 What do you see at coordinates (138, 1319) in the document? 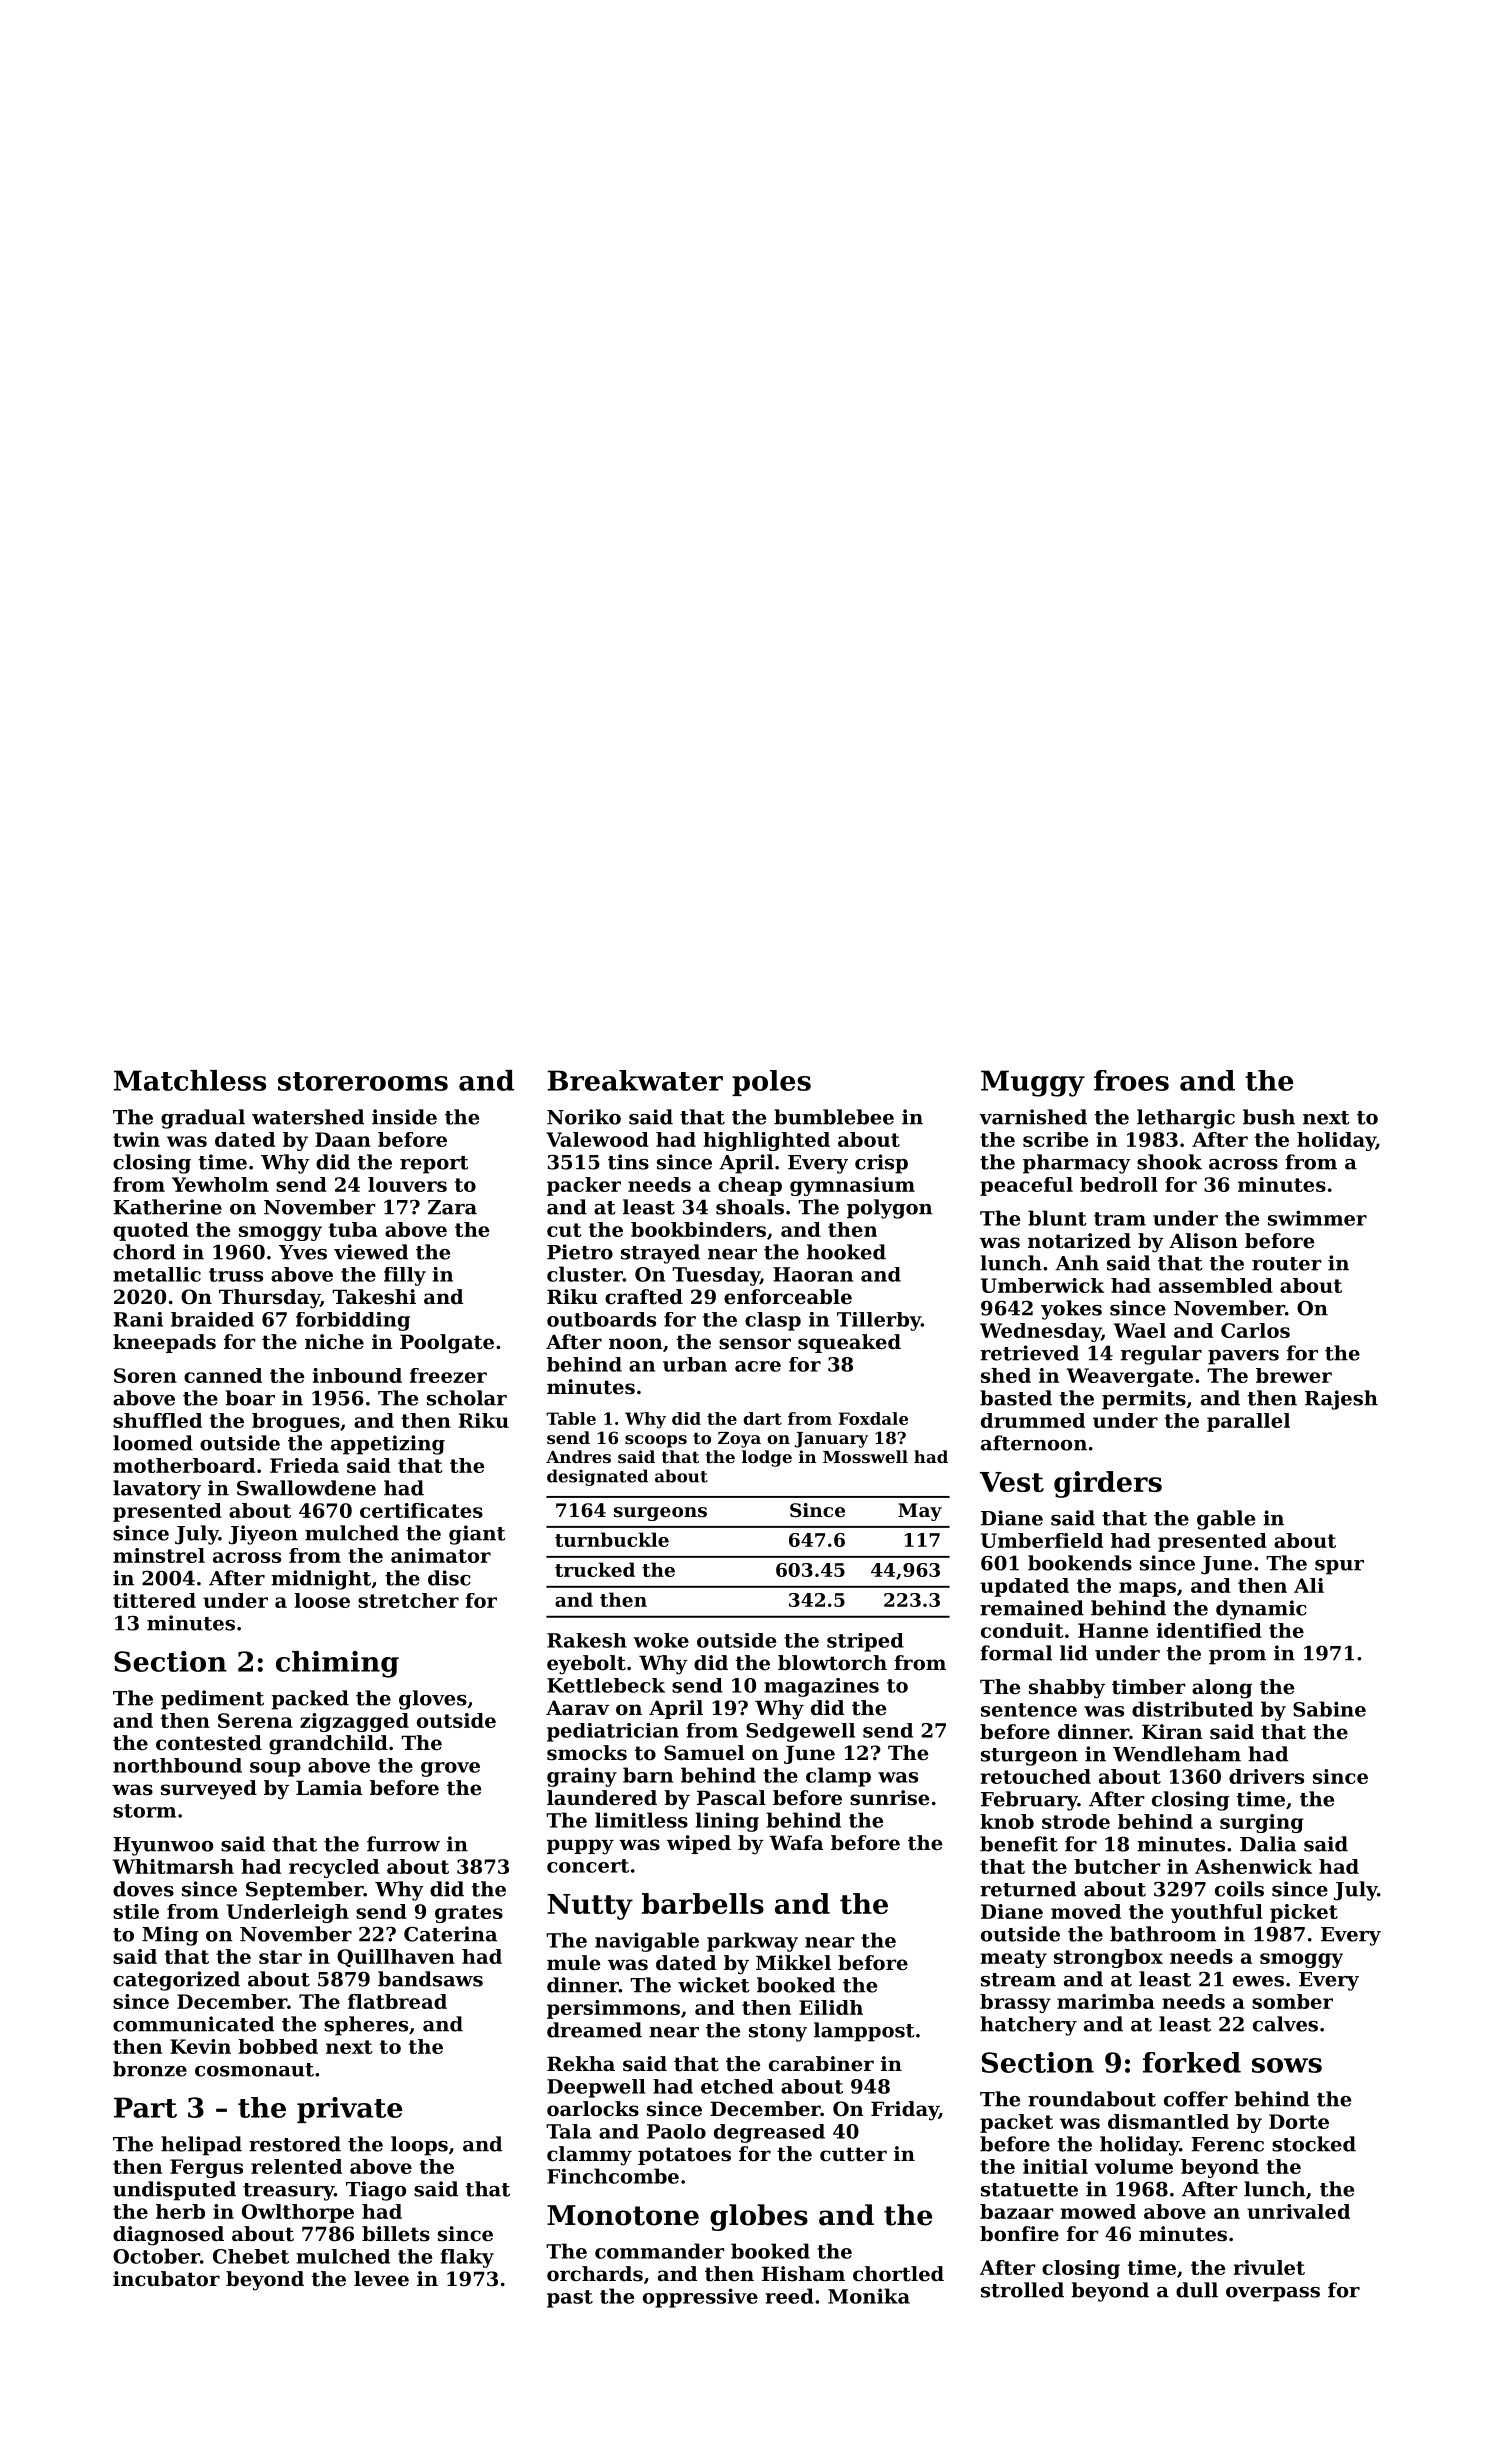
I see `Rani` at bounding box center [138, 1319].
